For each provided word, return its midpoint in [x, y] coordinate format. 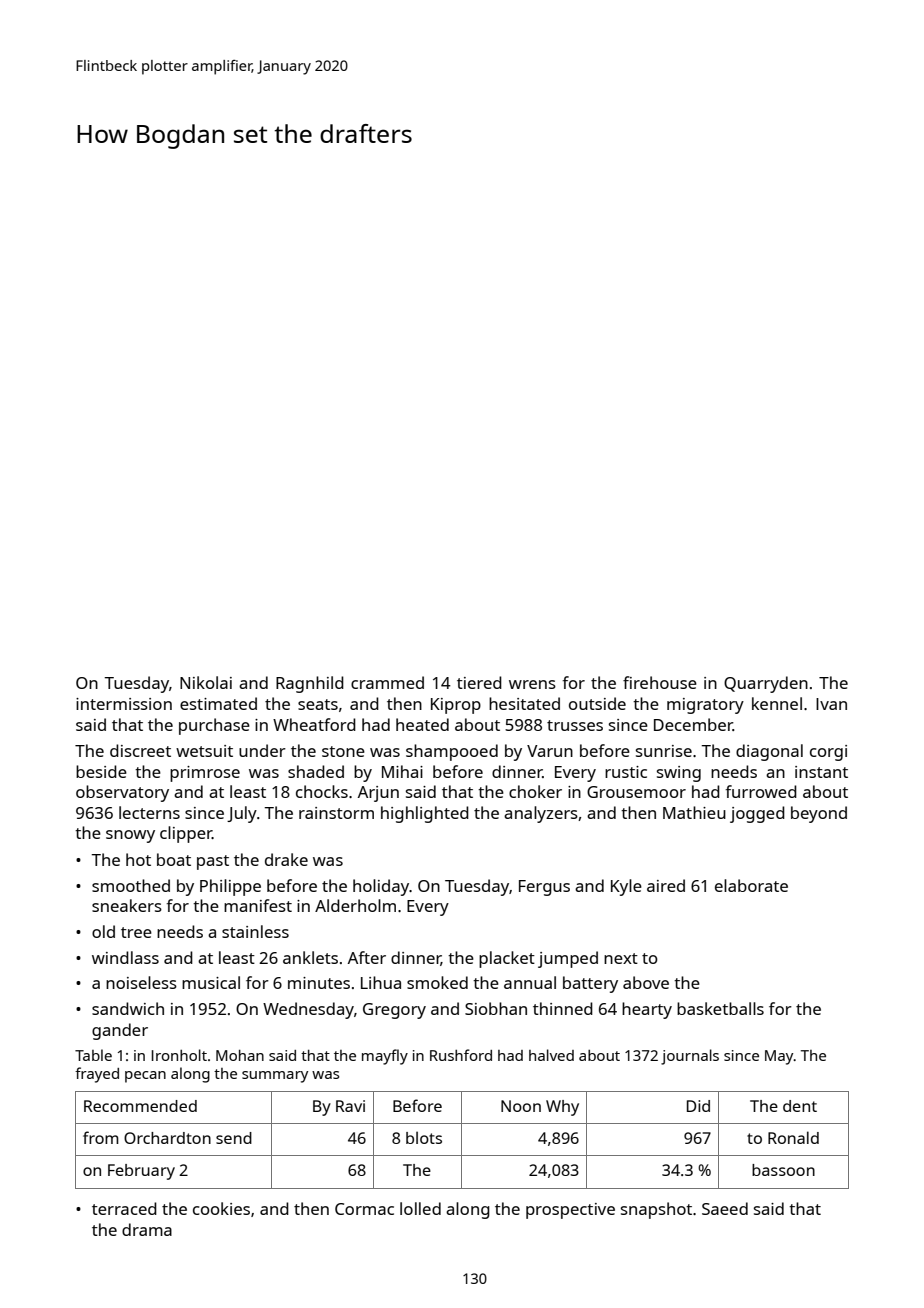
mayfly [385, 1057]
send [234, 1138]
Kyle [626, 887]
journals [690, 1057]
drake [286, 859]
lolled [420, 1208]
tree [136, 932]
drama [147, 1229]
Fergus [544, 888]
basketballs [720, 1008]
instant [821, 772]
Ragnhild [310, 684]
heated [422, 724]
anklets [310, 957]
